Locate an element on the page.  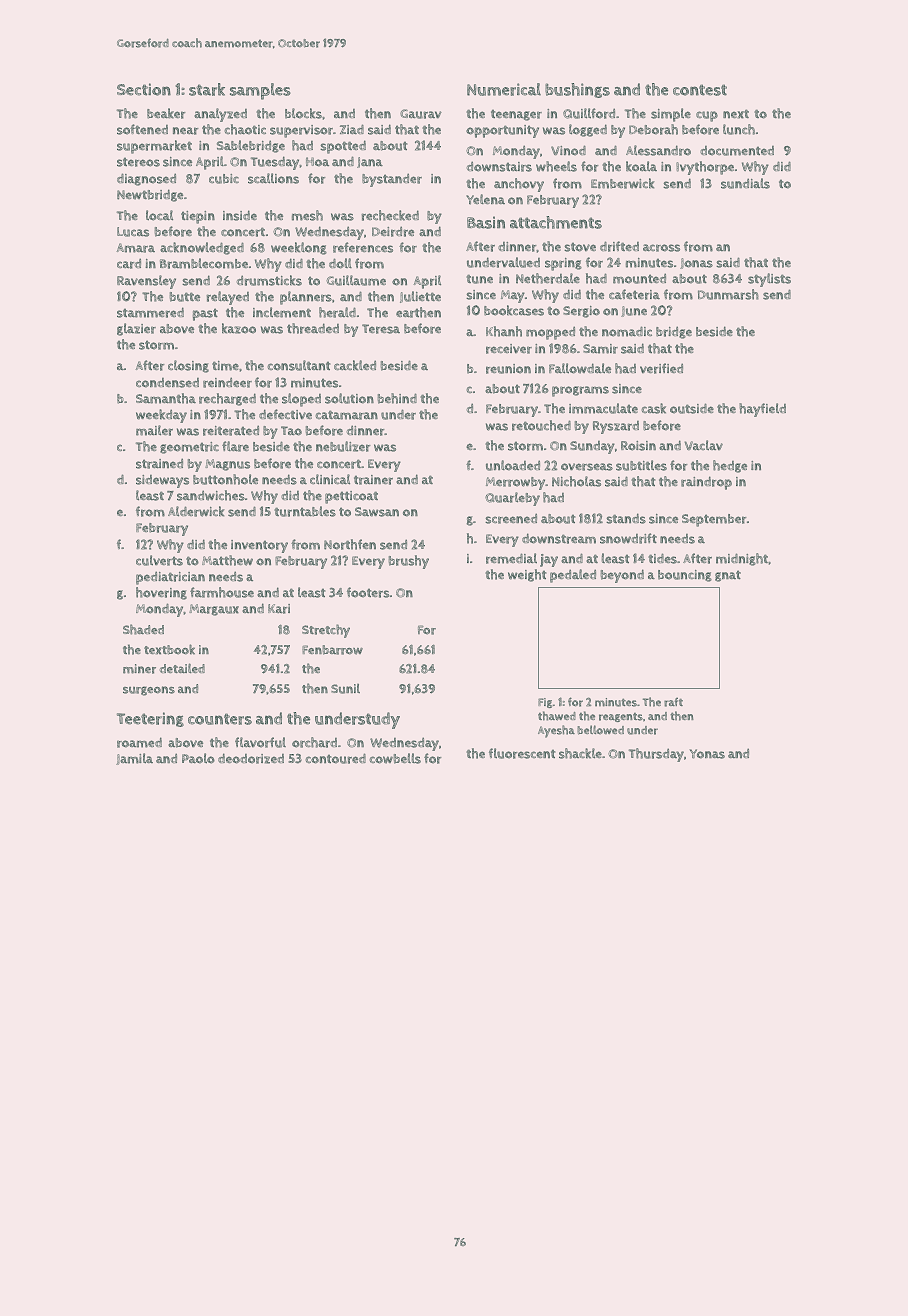
outside is located at coordinates (692, 408).
